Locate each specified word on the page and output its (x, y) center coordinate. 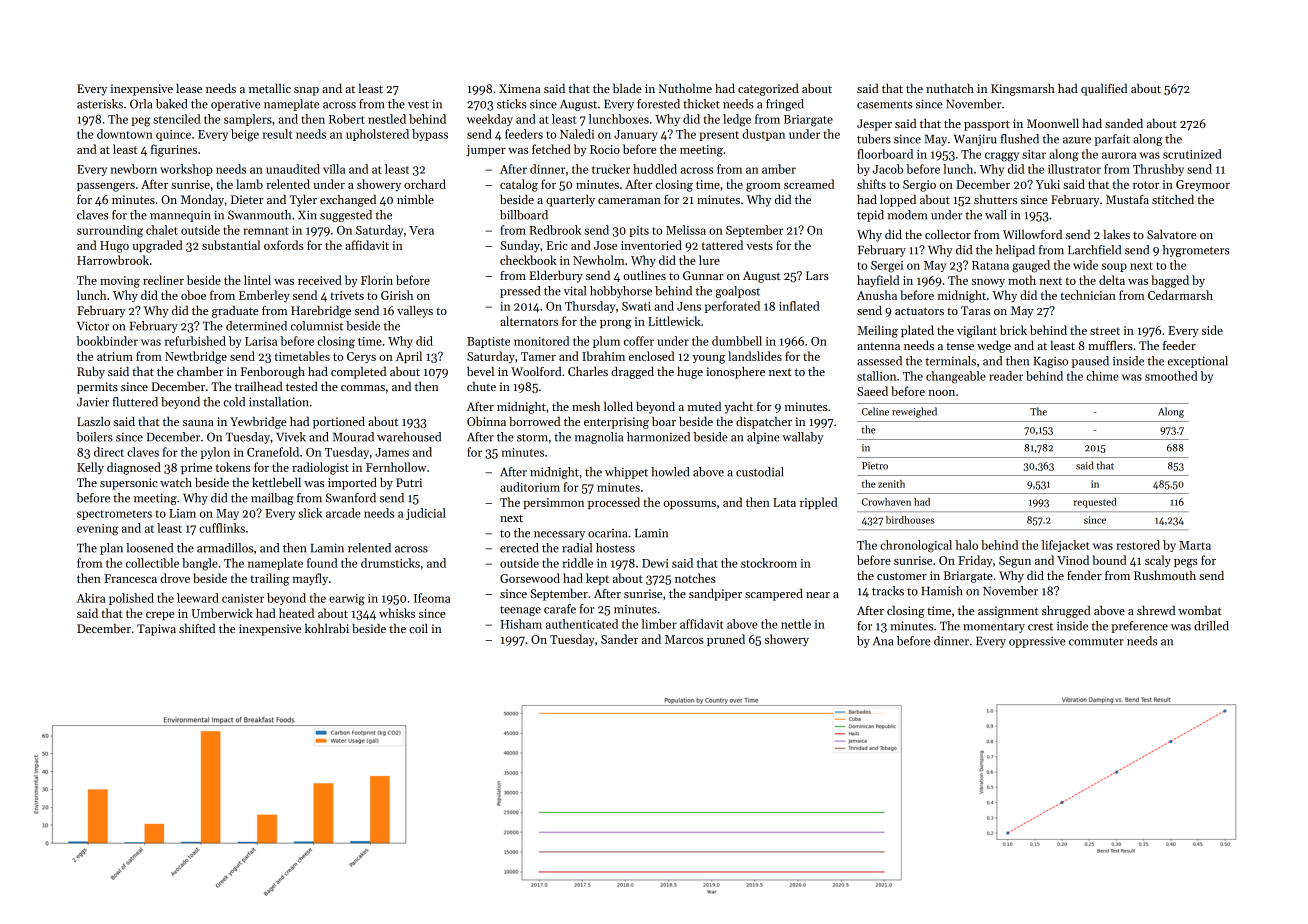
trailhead (259, 386)
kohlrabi (327, 628)
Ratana (990, 265)
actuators (919, 311)
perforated (732, 307)
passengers (106, 187)
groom (763, 187)
